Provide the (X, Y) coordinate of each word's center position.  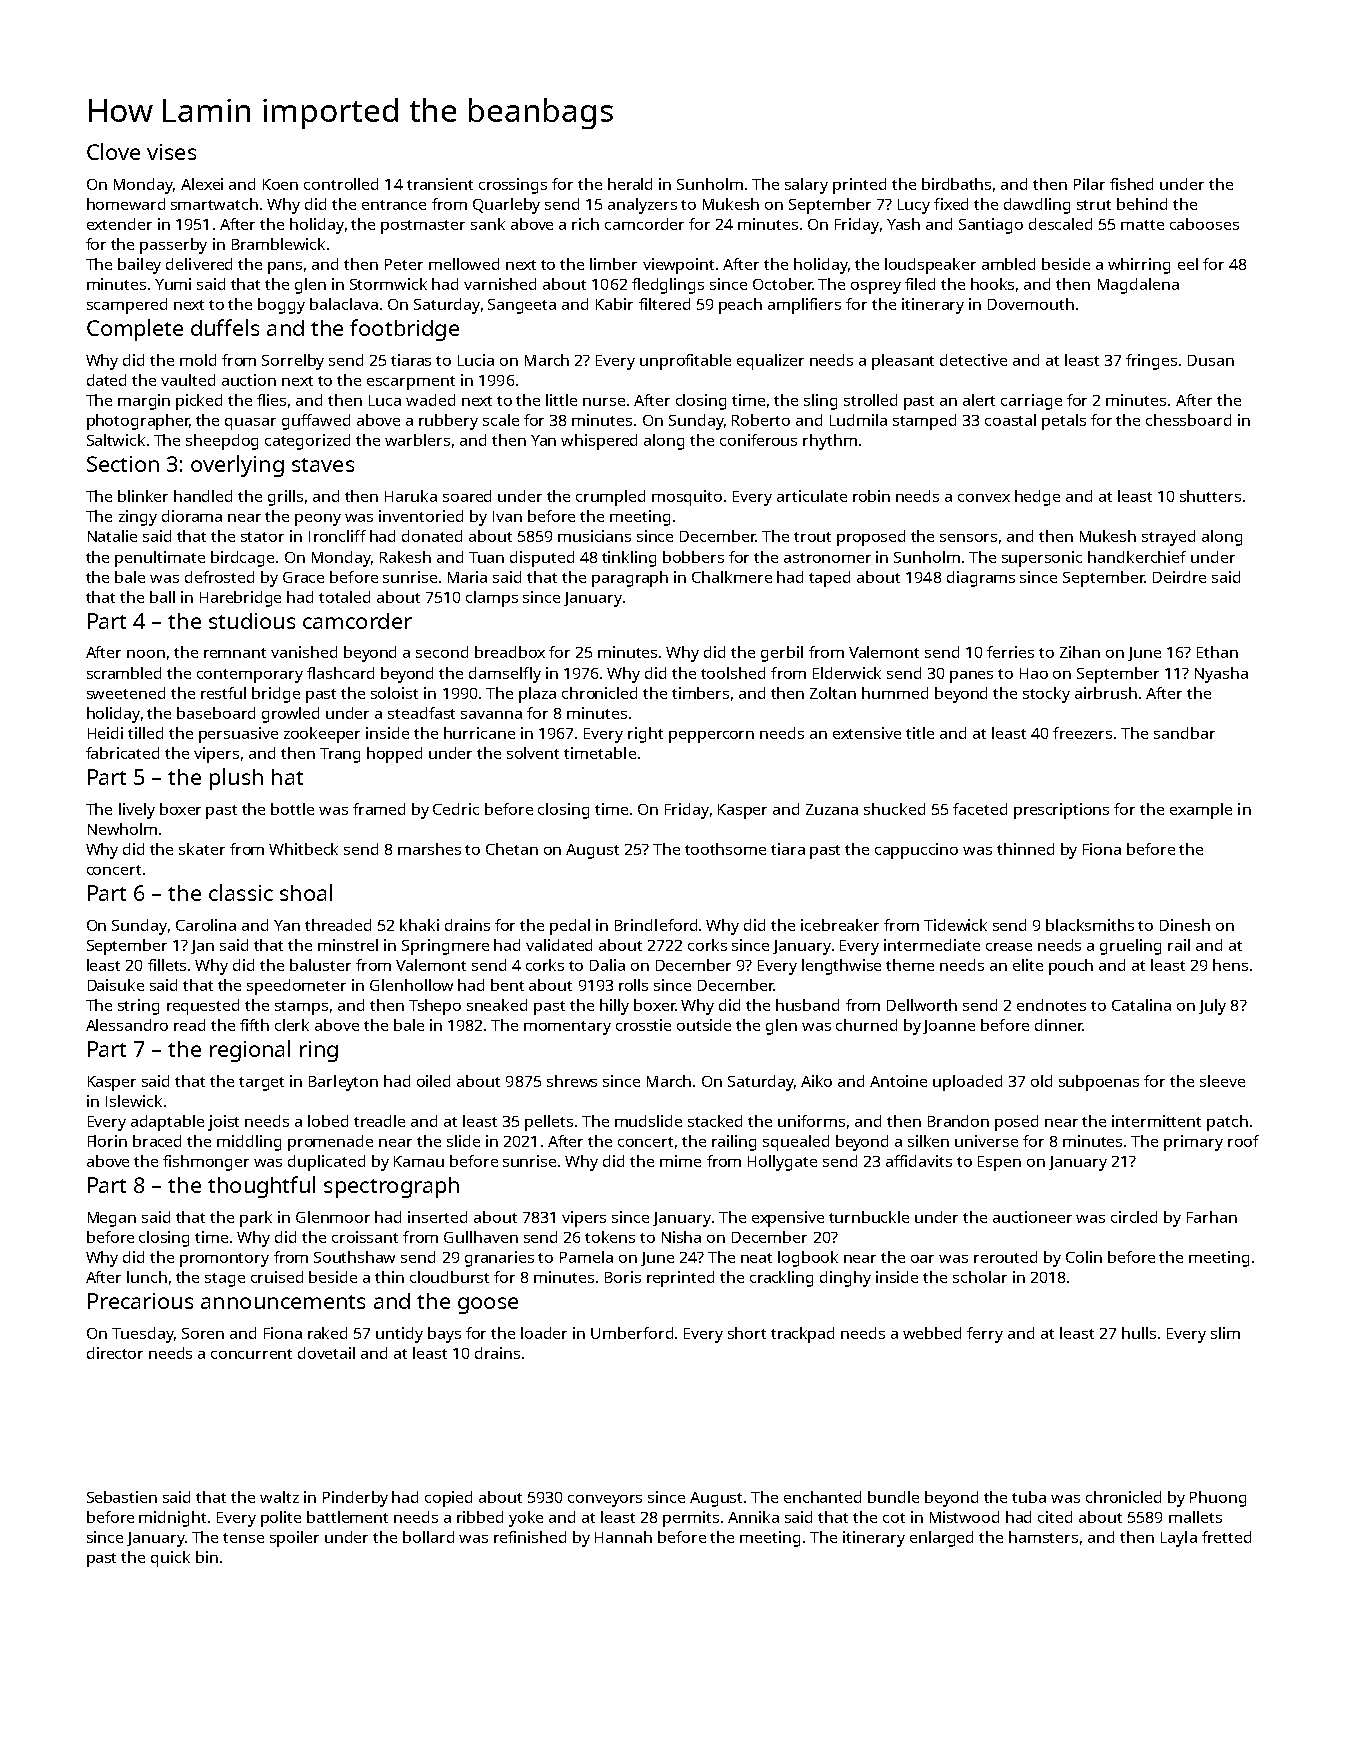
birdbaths (956, 184)
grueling (1130, 947)
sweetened (126, 693)
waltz (279, 1497)
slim (1225, 1333)
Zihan (1080, 652)
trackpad (802, 1335)
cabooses (1204, 224)
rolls (633, 985)
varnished (500, 284)
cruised (277, 1277)
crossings (513, 186)
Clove (113, 151)
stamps (301, 1008)
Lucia (476, 360)
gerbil (782, 654)
